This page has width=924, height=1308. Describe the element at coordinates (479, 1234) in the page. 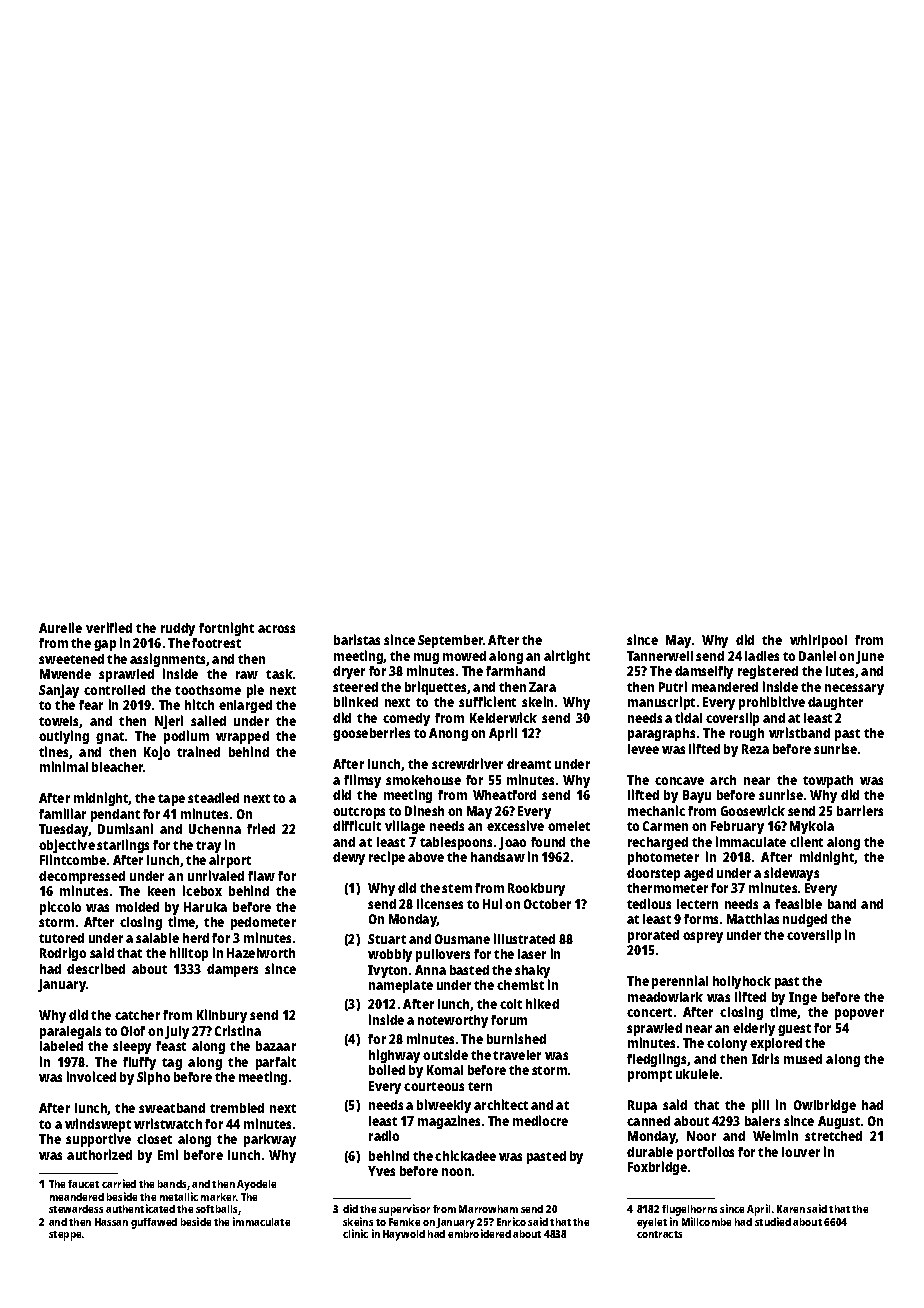

I see `embroidered` at that location.
